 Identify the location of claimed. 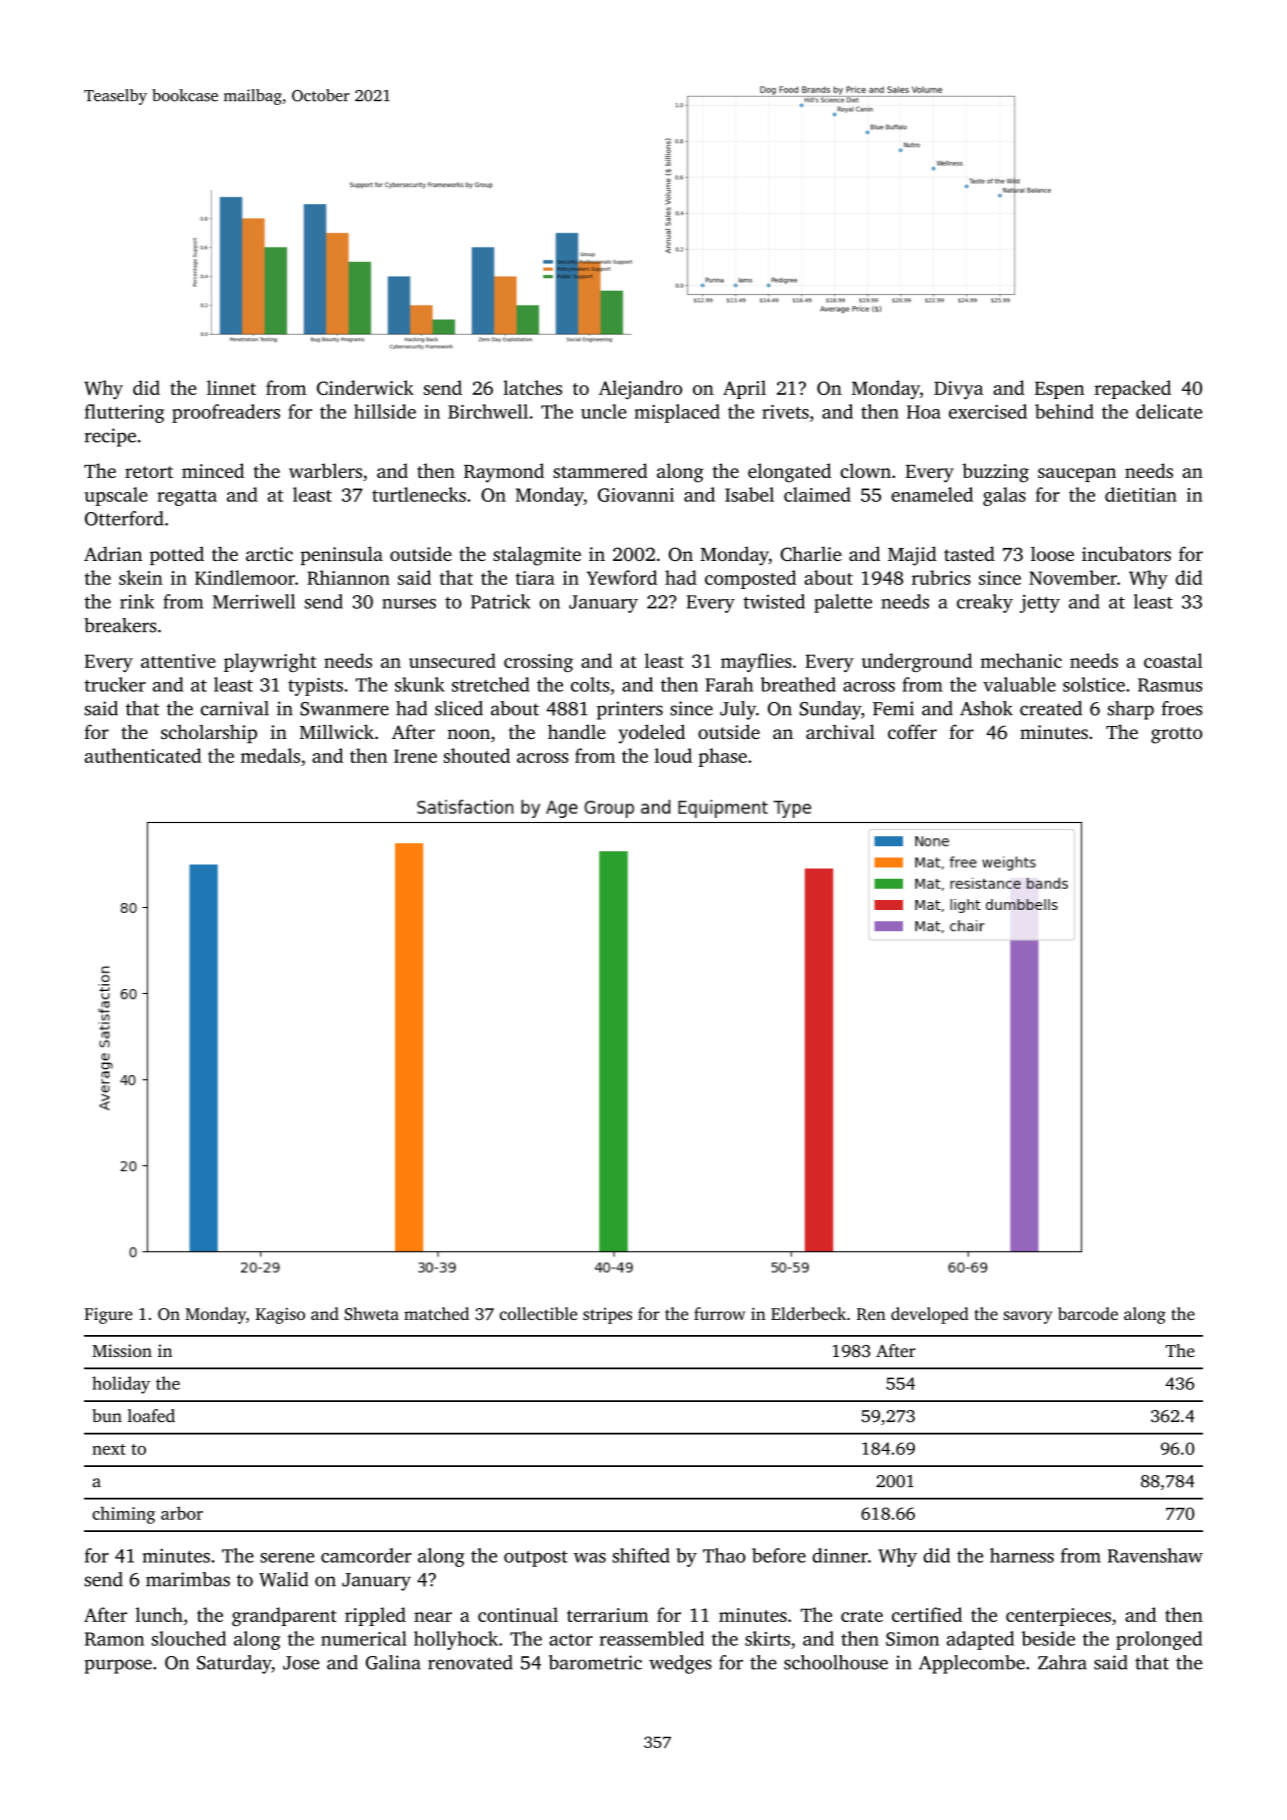
(817, 494).
